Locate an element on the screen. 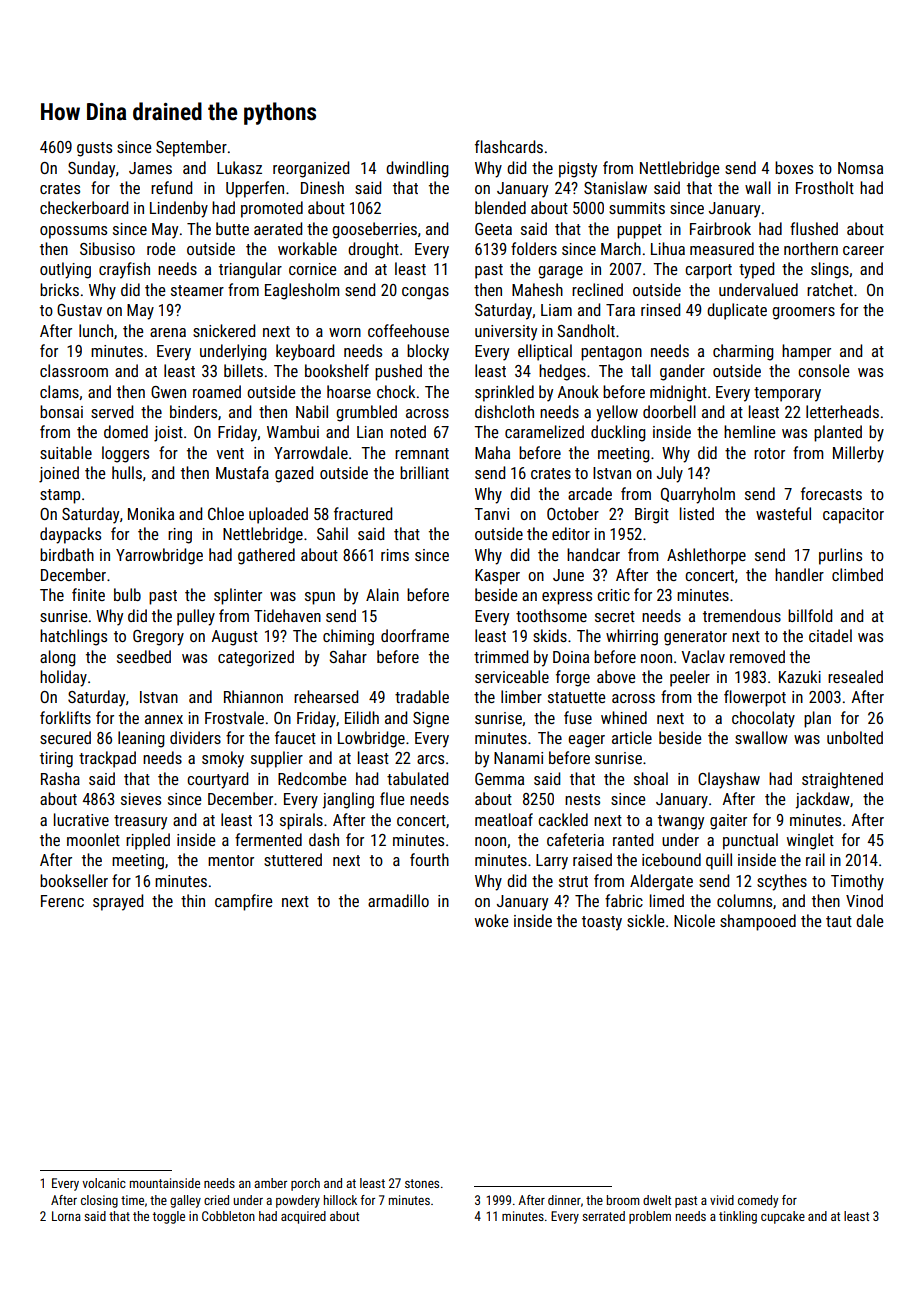 This screenshot has width=924, height=1308. amber is located at coordinates (270, 1183).
